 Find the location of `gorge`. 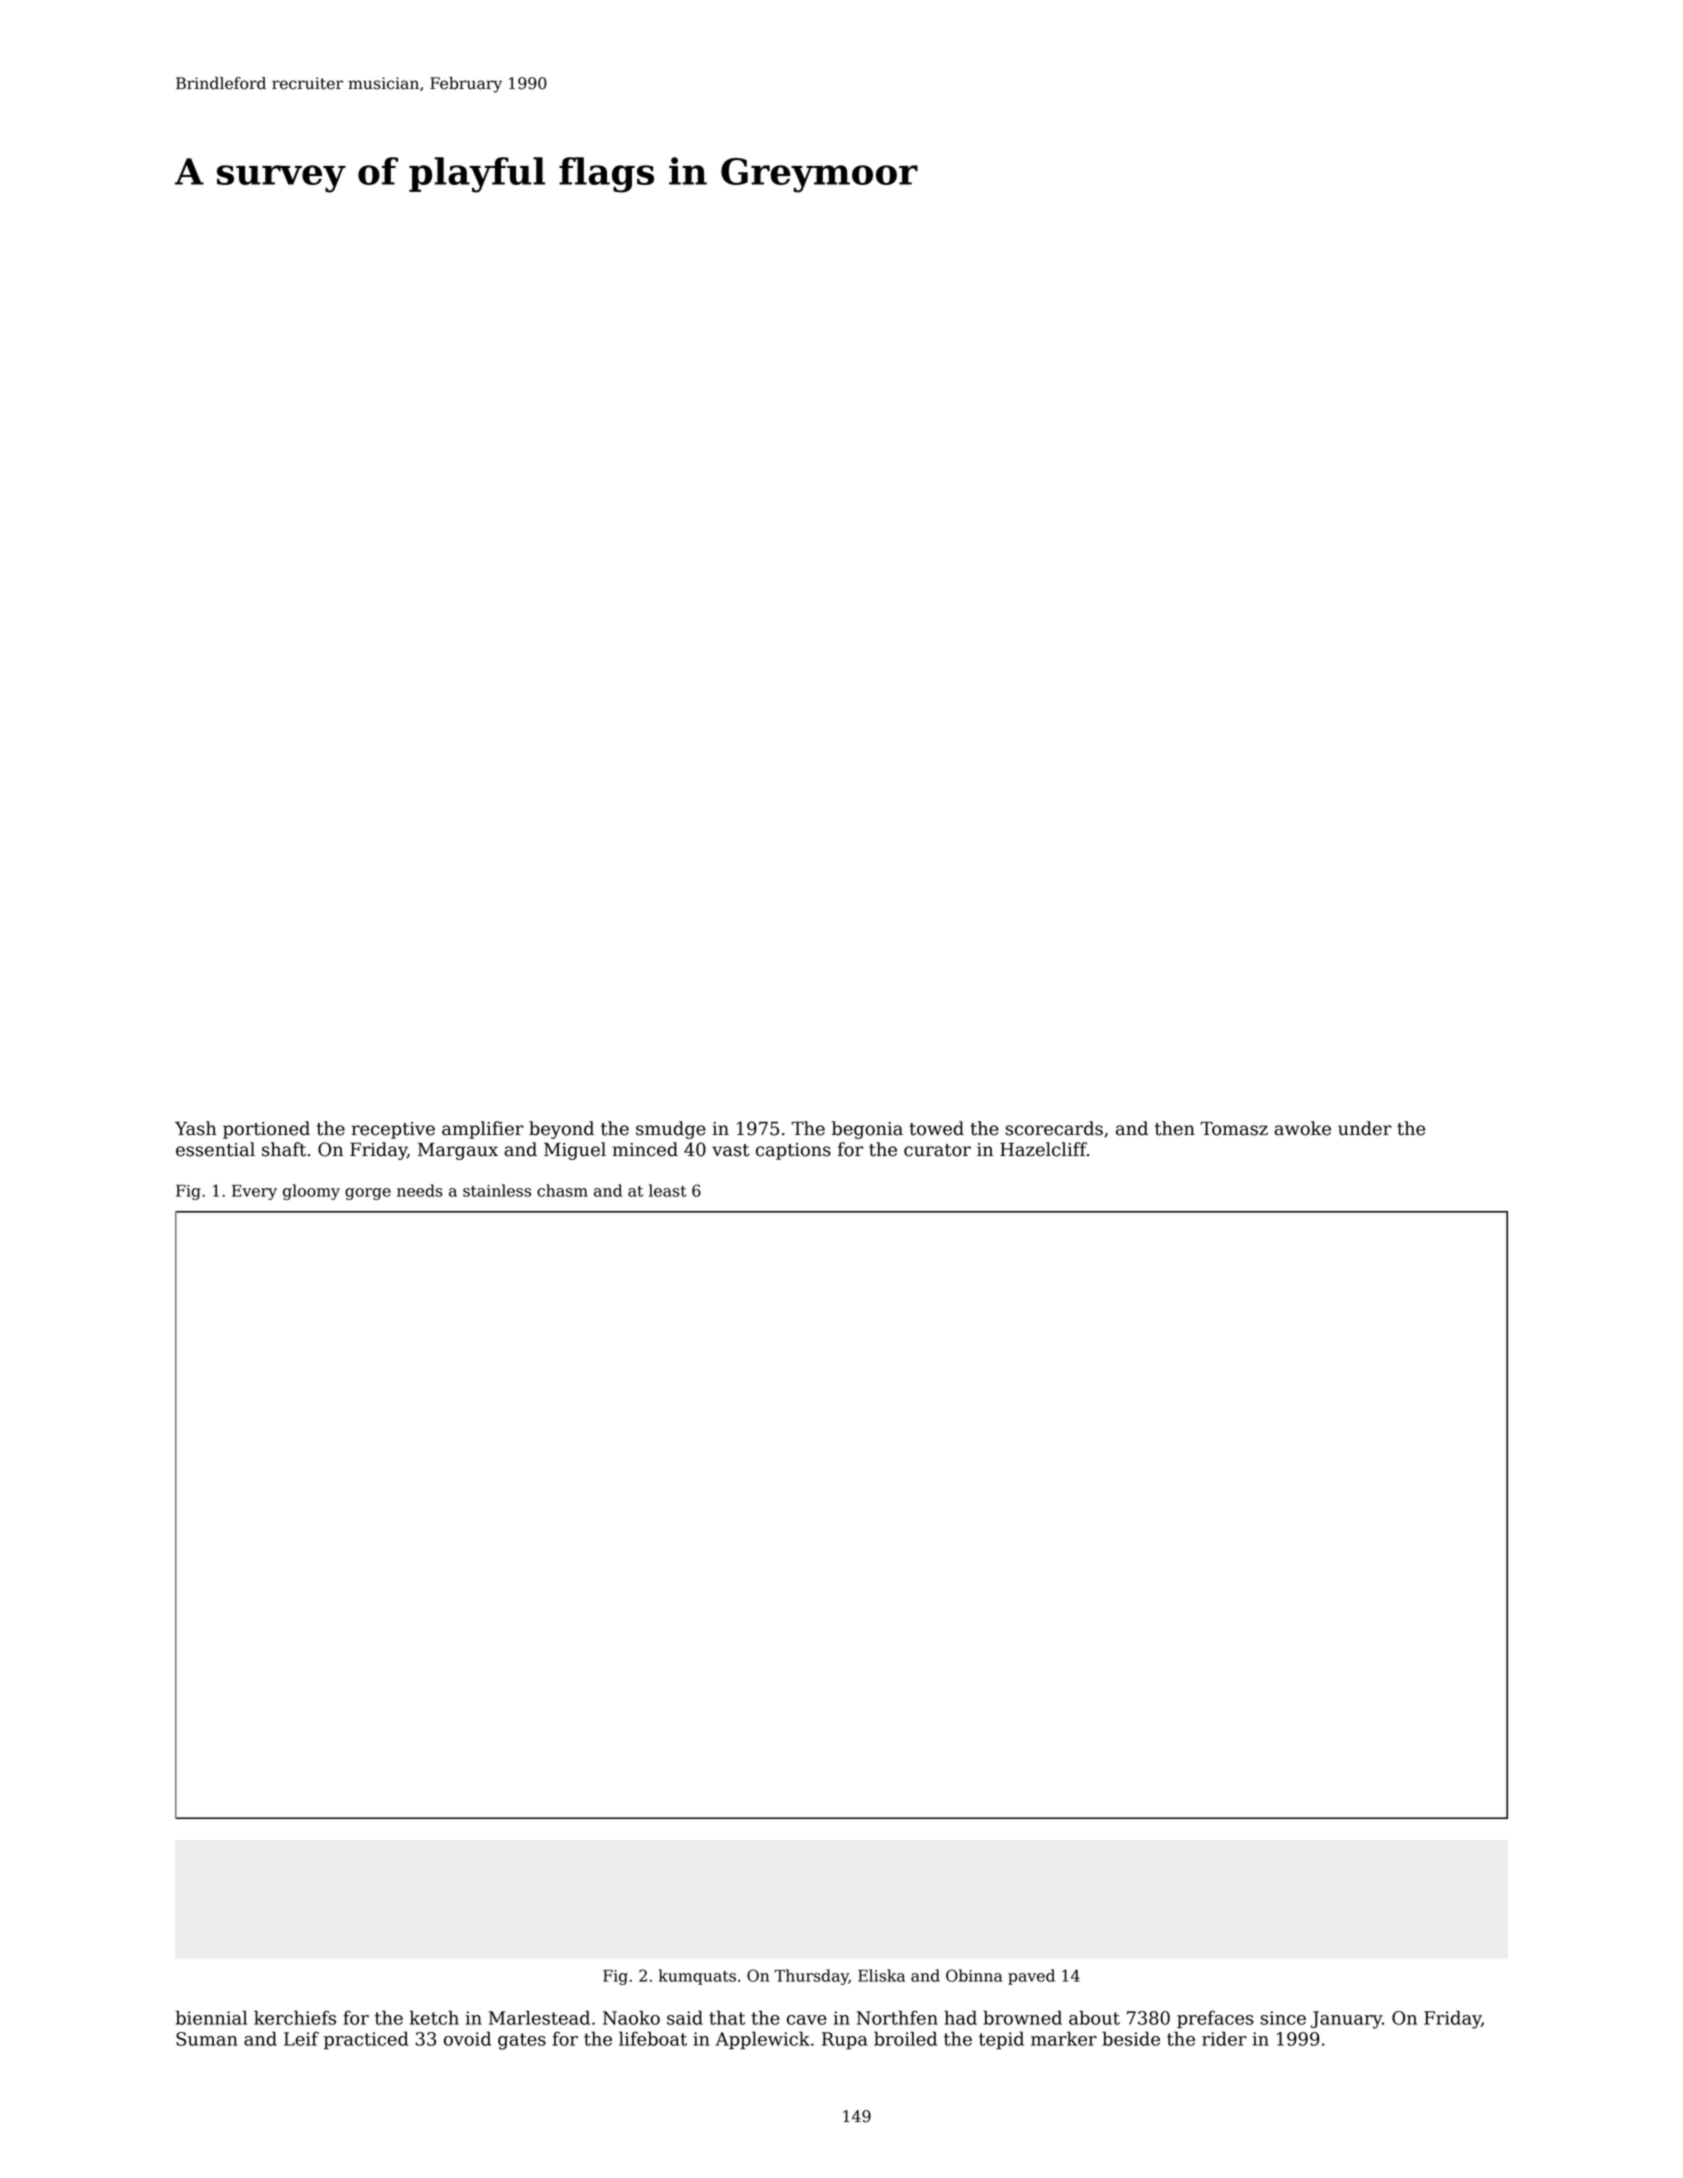

gorge is located at coordinates (368, 1194).
